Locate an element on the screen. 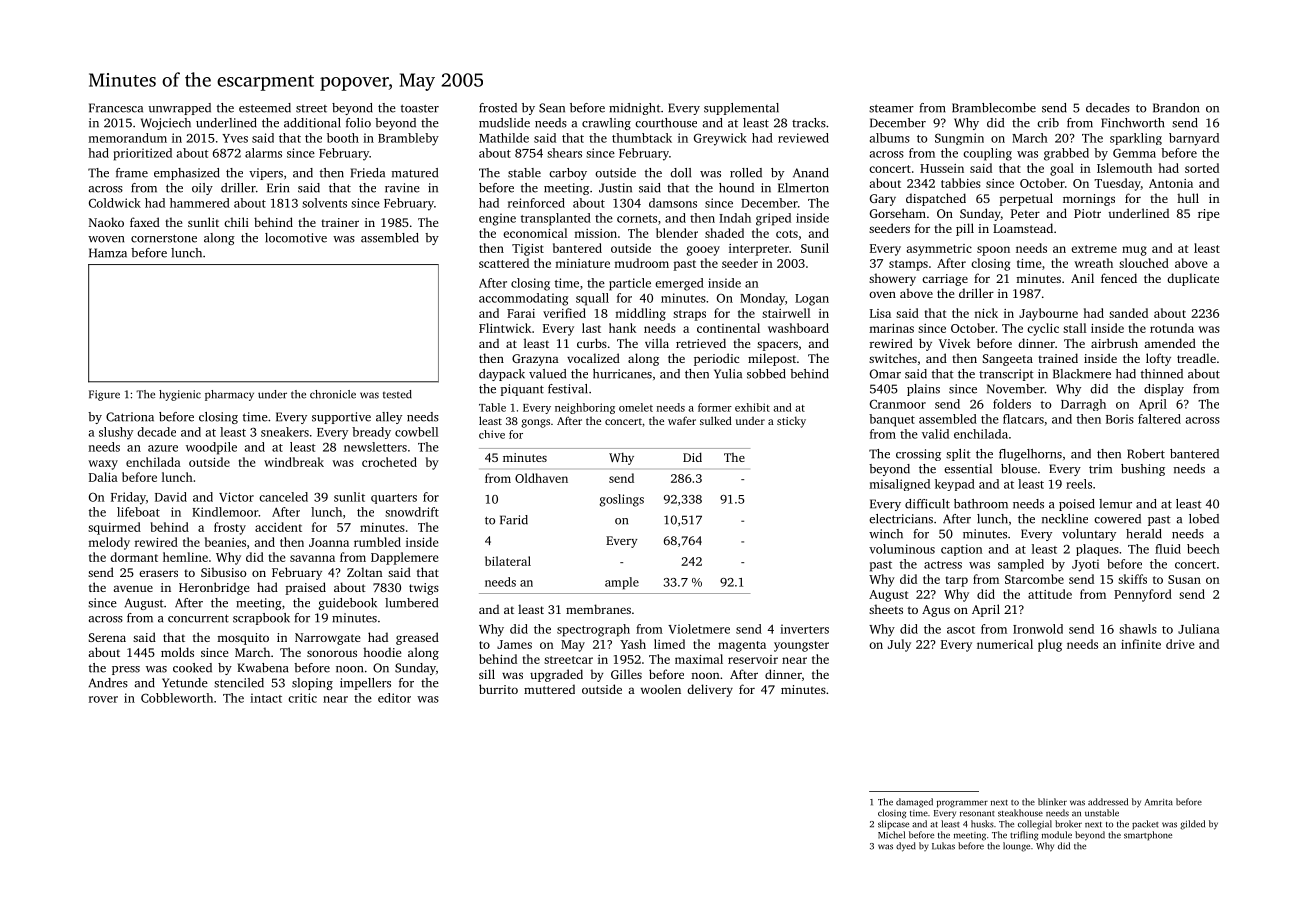 The image size is (1308, 924). rover is located at coordinates (103, 699).
